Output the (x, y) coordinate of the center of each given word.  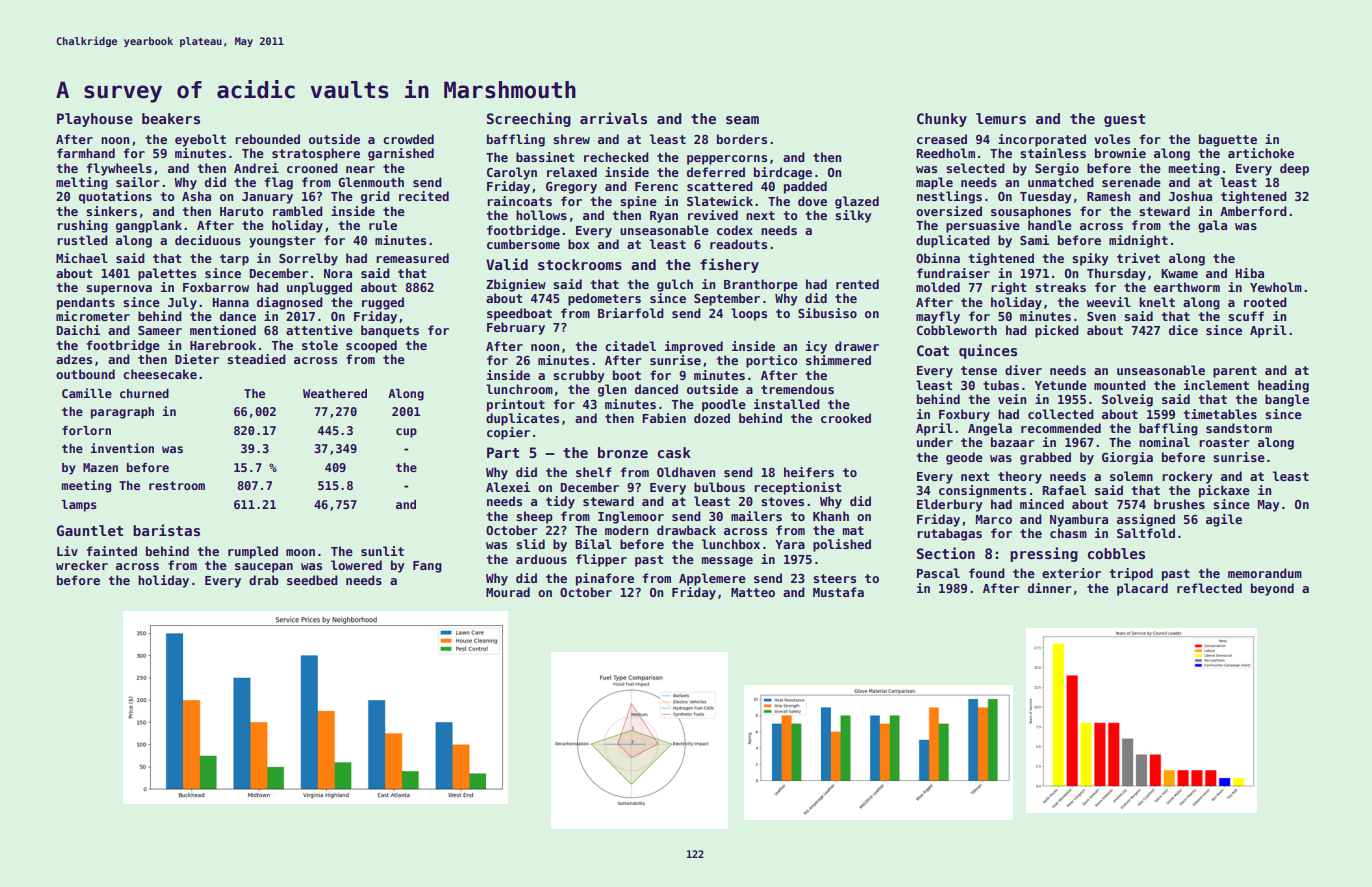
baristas (166, 530)
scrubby (579, 376)
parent (1235, 372)
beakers (171, 118)
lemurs (1001, 118)
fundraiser (953, 273)
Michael (82, 258)
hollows (541, 215)
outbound (85, 374)
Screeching (529, 119)
